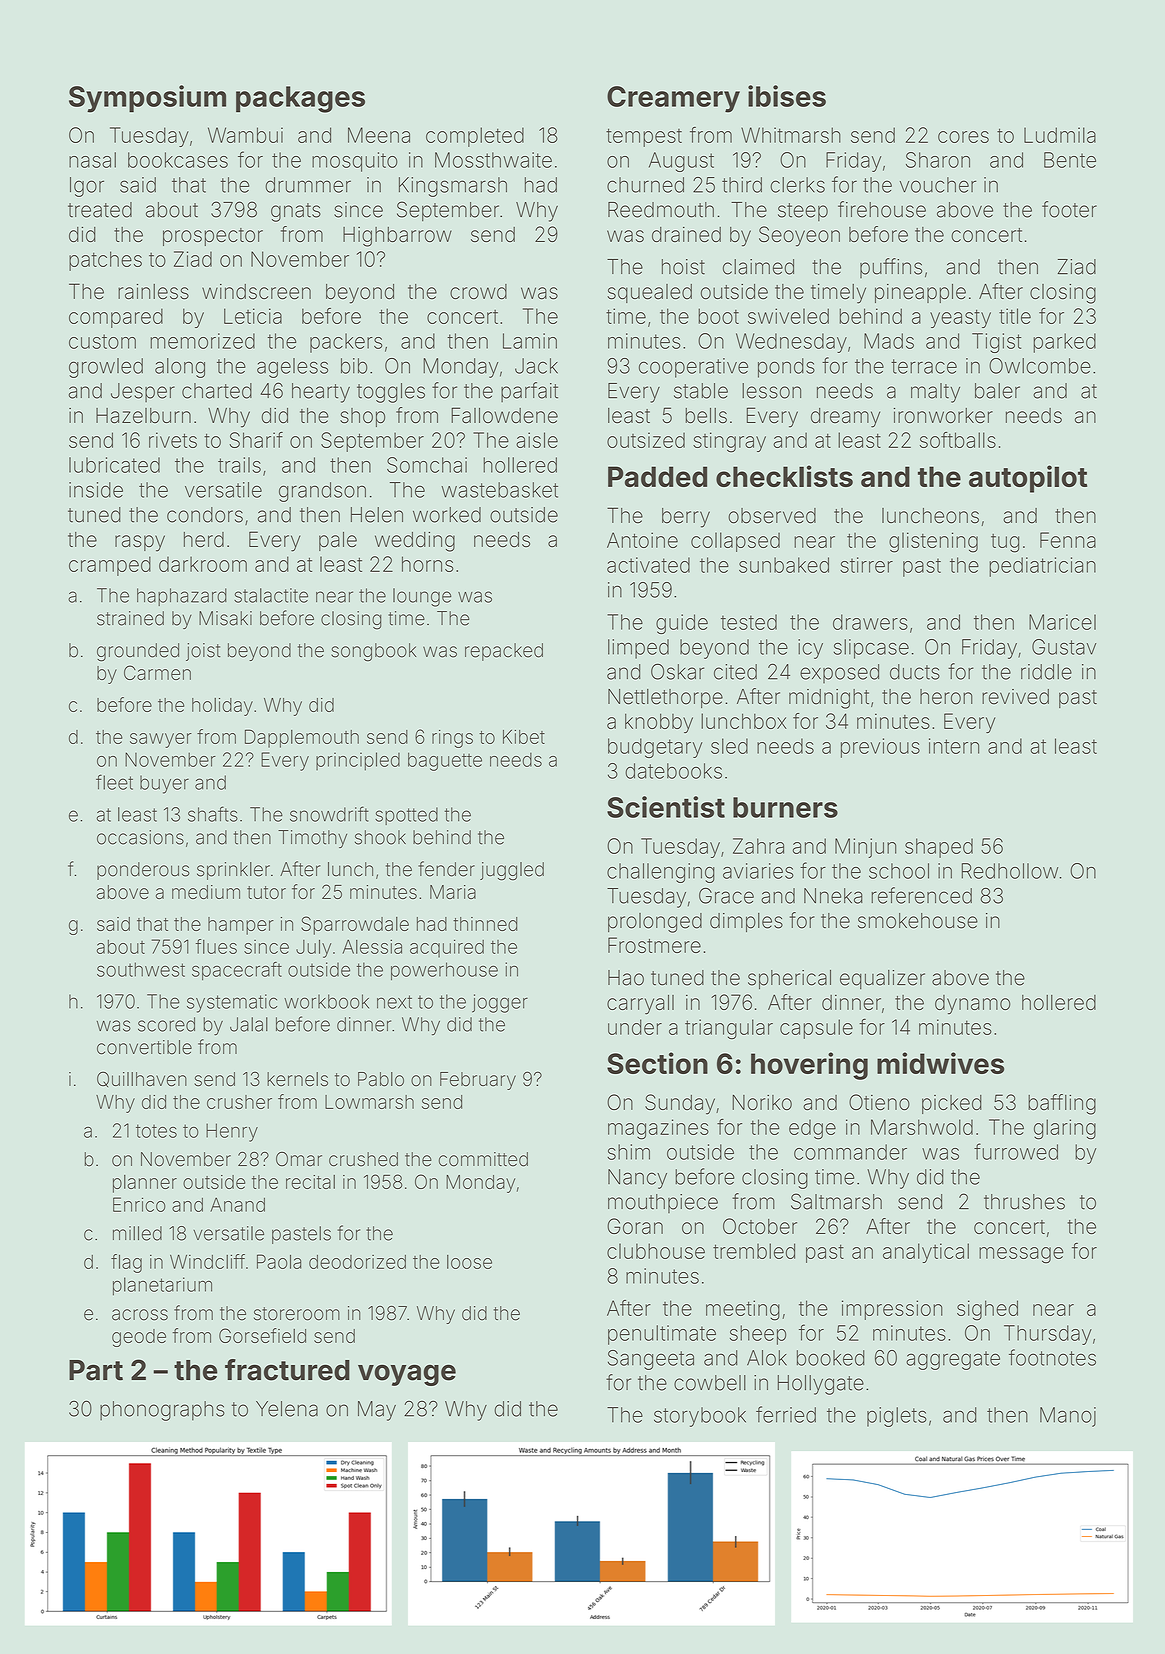 The image size is (1165, 1654). Describe the element at coordinates (530, 341) in the screenshot. I see `Lamin` at that location.
